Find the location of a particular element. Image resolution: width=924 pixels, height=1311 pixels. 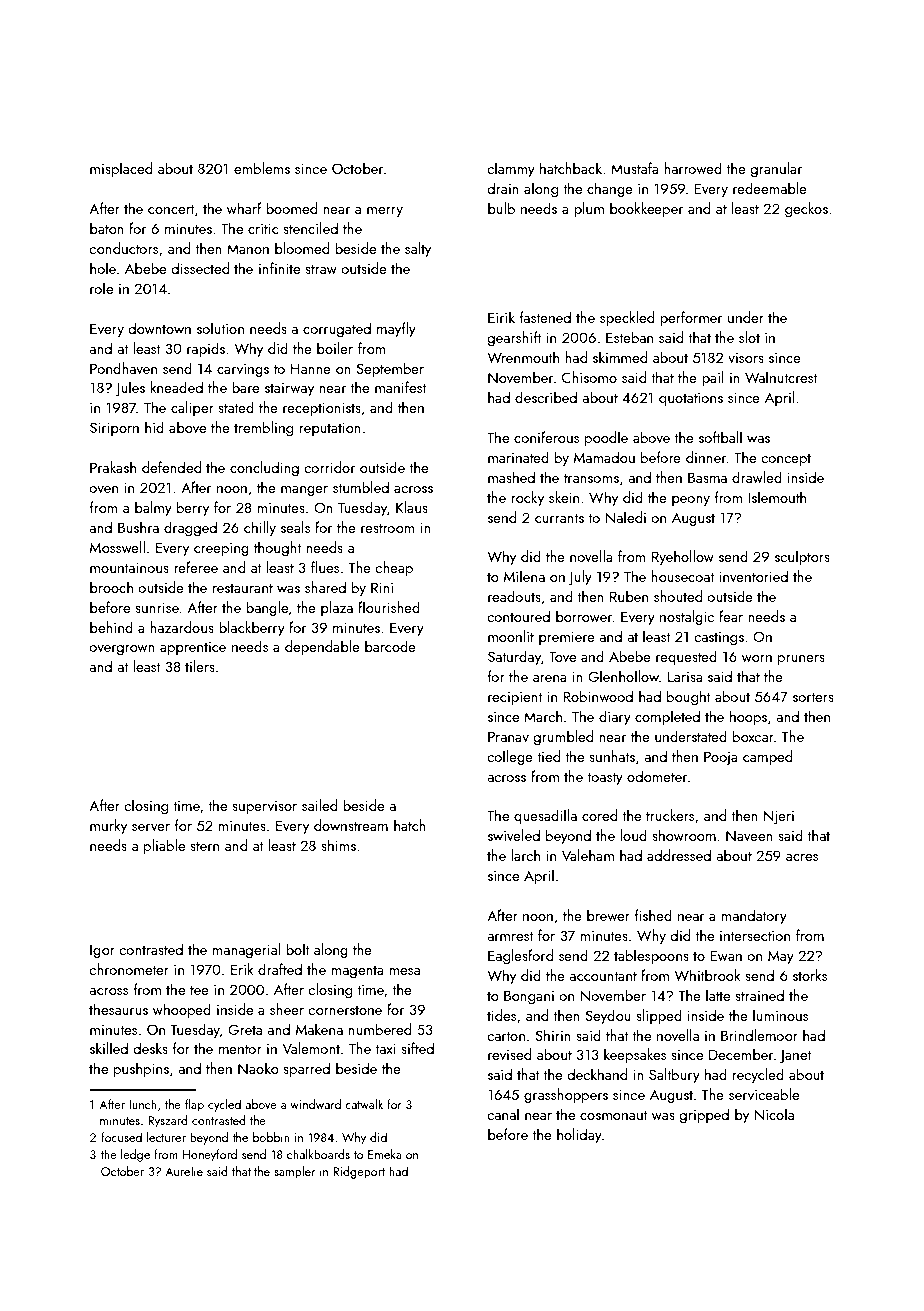

ledge is located at coordinates (135, 1155).
